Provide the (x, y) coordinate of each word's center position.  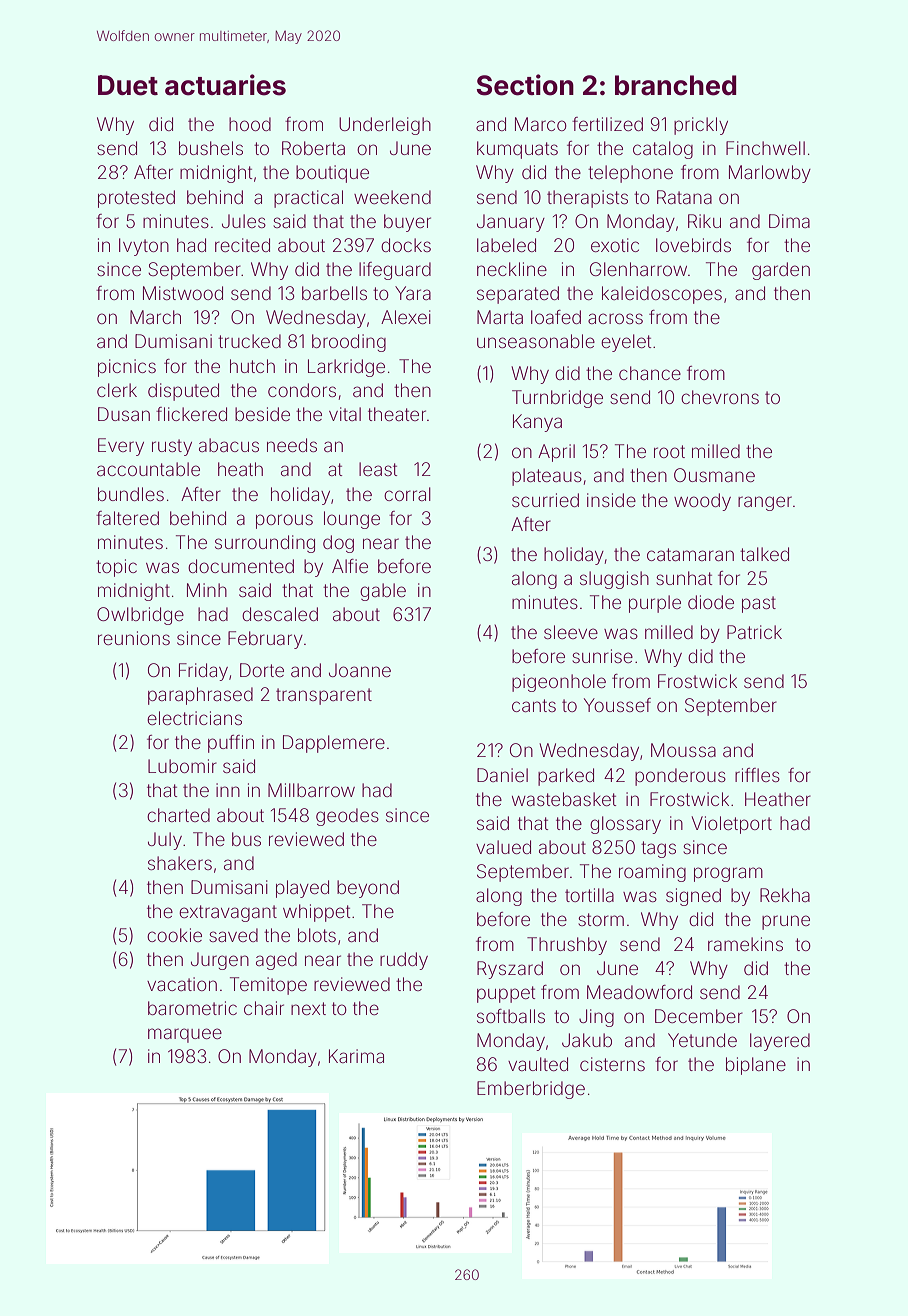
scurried (545, 500)
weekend (392, 197)
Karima (356, 1056)
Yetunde (702, 1040)
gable (383, 592)
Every (121, 447)
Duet (128, 85)
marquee (185, 1035)
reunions (134, 638)
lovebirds (693, 245)
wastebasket (564, 799)
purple (655, 604)
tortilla (589, 895)
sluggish (614, 580)
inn (228, 790)
